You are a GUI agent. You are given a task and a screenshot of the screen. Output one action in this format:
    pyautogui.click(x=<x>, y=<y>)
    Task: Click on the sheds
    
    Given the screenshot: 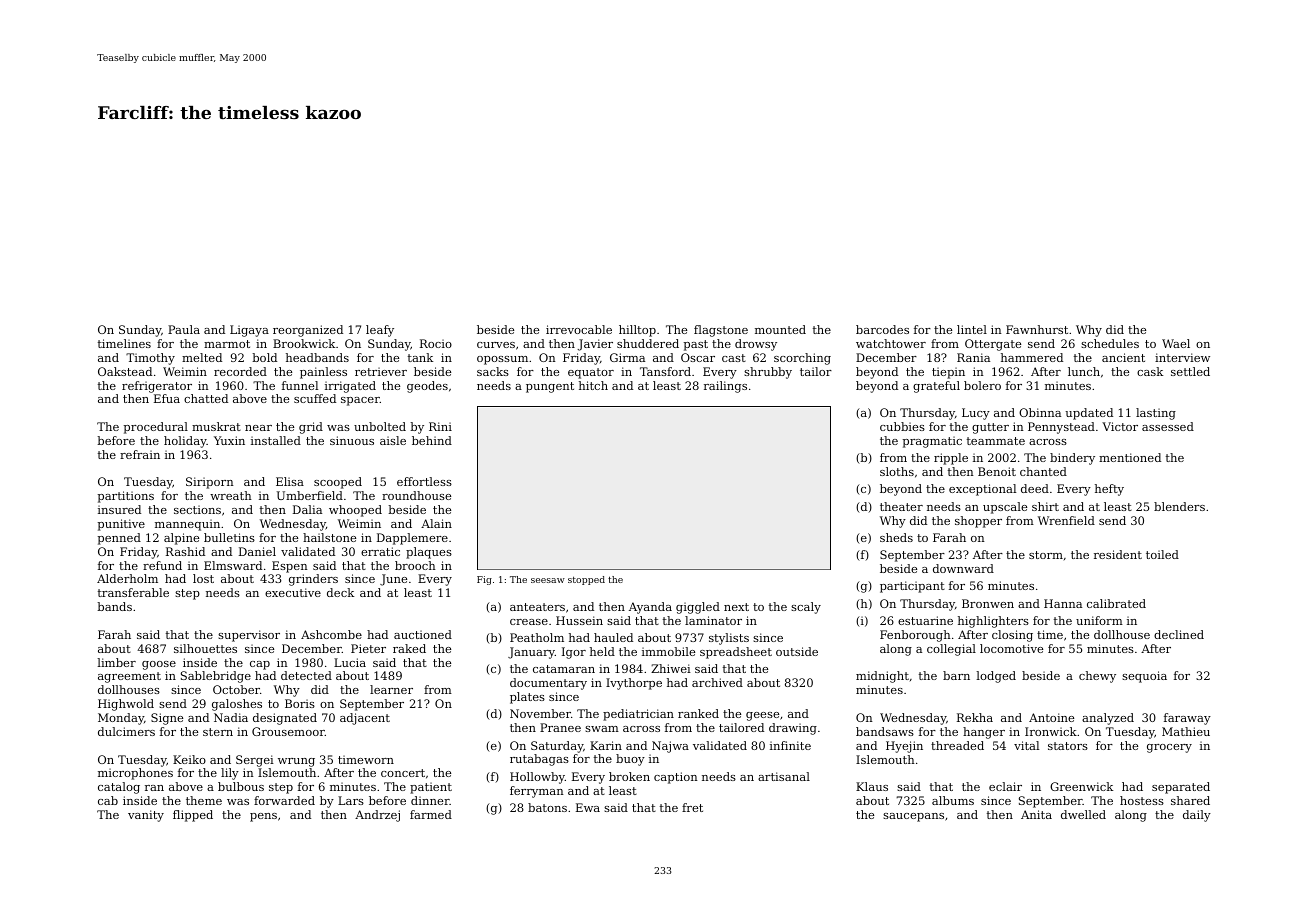 What is the action you would take?
    pyautogui.click(x=896, y=537)
